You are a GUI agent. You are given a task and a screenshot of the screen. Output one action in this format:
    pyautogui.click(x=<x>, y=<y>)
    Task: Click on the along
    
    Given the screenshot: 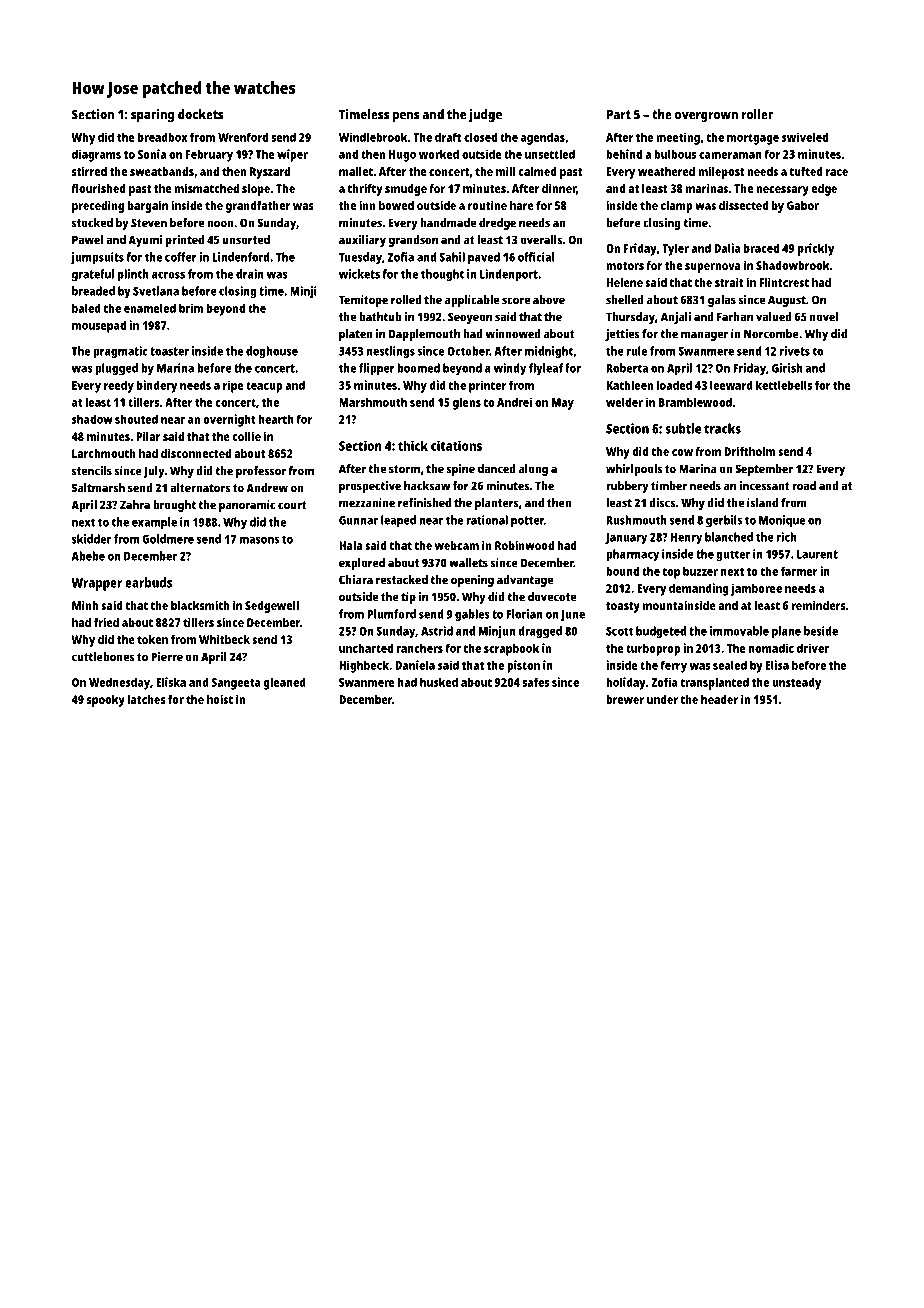 What is the action you would take?
    pyautogui.click(x=533, y=470)
